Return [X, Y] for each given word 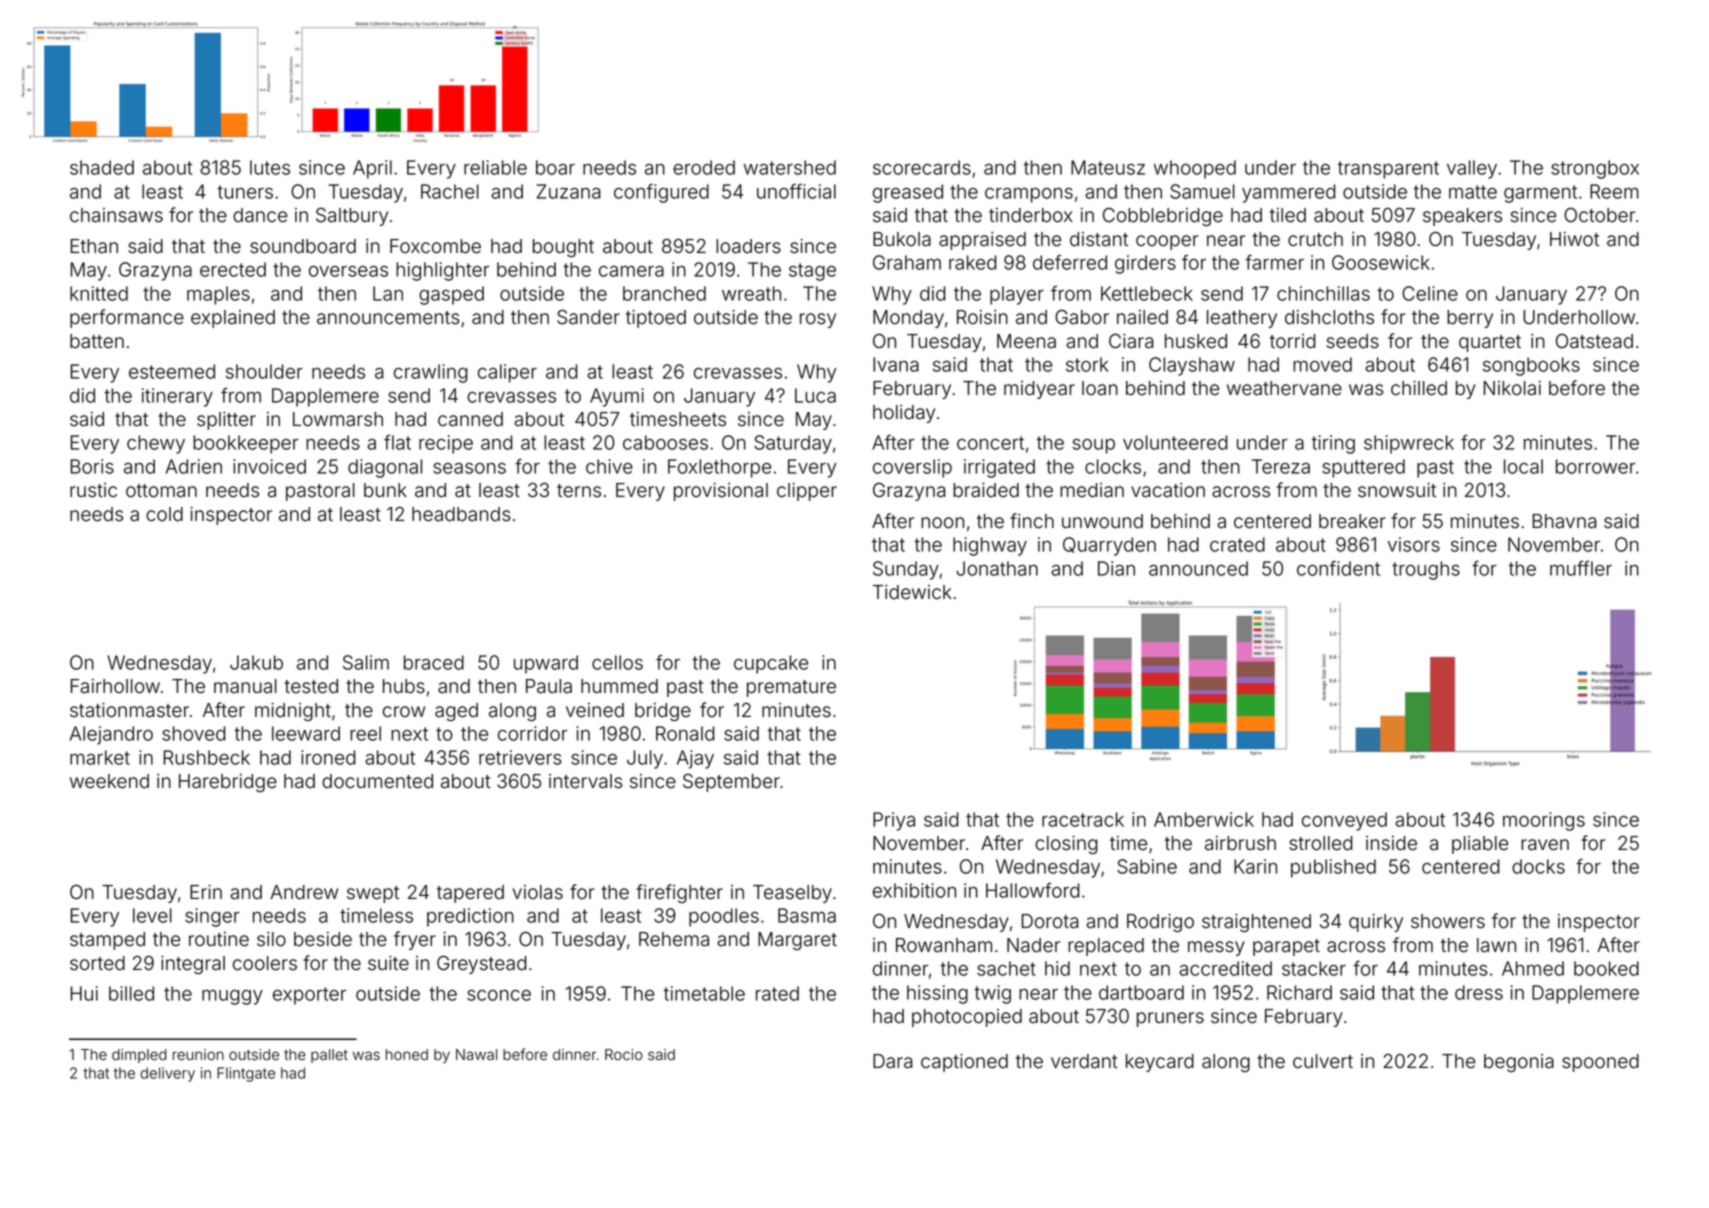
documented [377, 781]
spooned [1600, 1063]
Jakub [256, 662]
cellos [617, 662]
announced [1198, 568]
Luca [815, 395]
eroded [704, 167]
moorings [1544, 821]
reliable [495, 167]
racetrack [1083, 819]
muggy [232, 997]
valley [1472, 169]
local [1523, 466]
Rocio [624, 1055]
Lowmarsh [338, 419]
